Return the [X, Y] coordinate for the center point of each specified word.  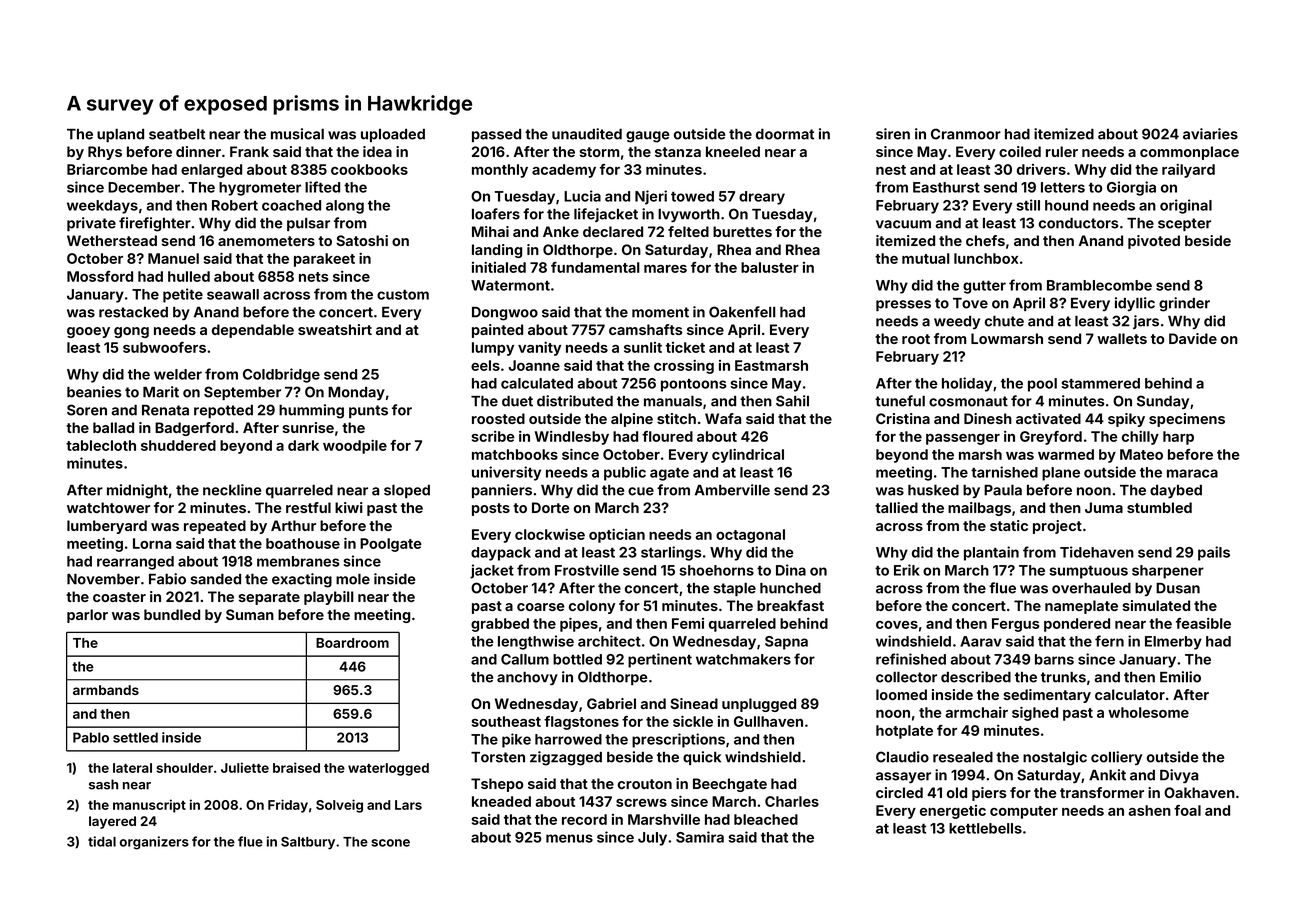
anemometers [266, 241]
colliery [1116, 758]
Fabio [167, 579]
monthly [500, 171]
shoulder [184, 768]
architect [609, 641]
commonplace [1189, 153]
